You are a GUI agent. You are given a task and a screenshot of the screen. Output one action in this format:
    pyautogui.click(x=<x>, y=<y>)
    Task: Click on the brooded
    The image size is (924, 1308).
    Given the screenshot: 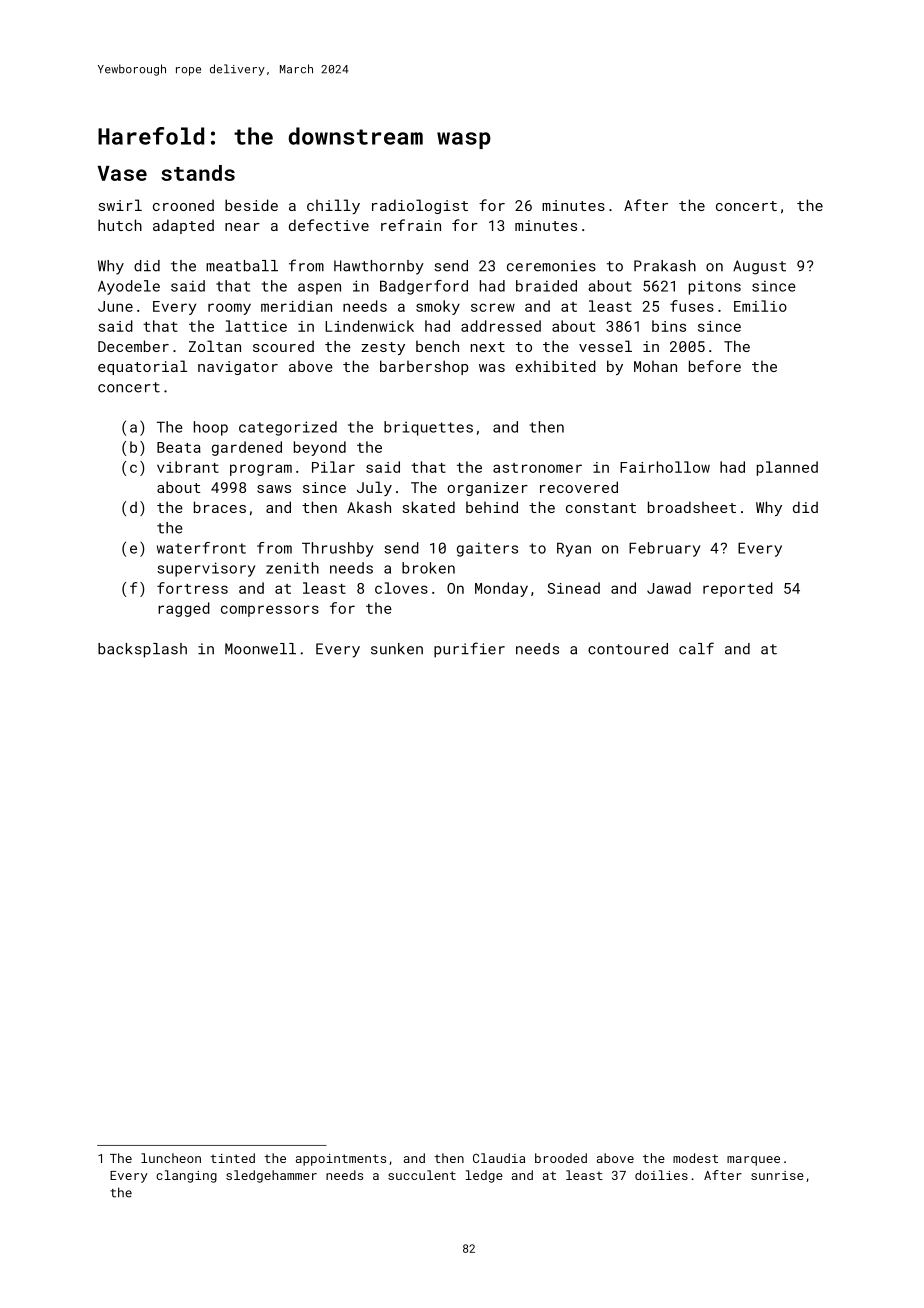 What is the action you would take?
    pyautogui.click(x=561, y=1158)
